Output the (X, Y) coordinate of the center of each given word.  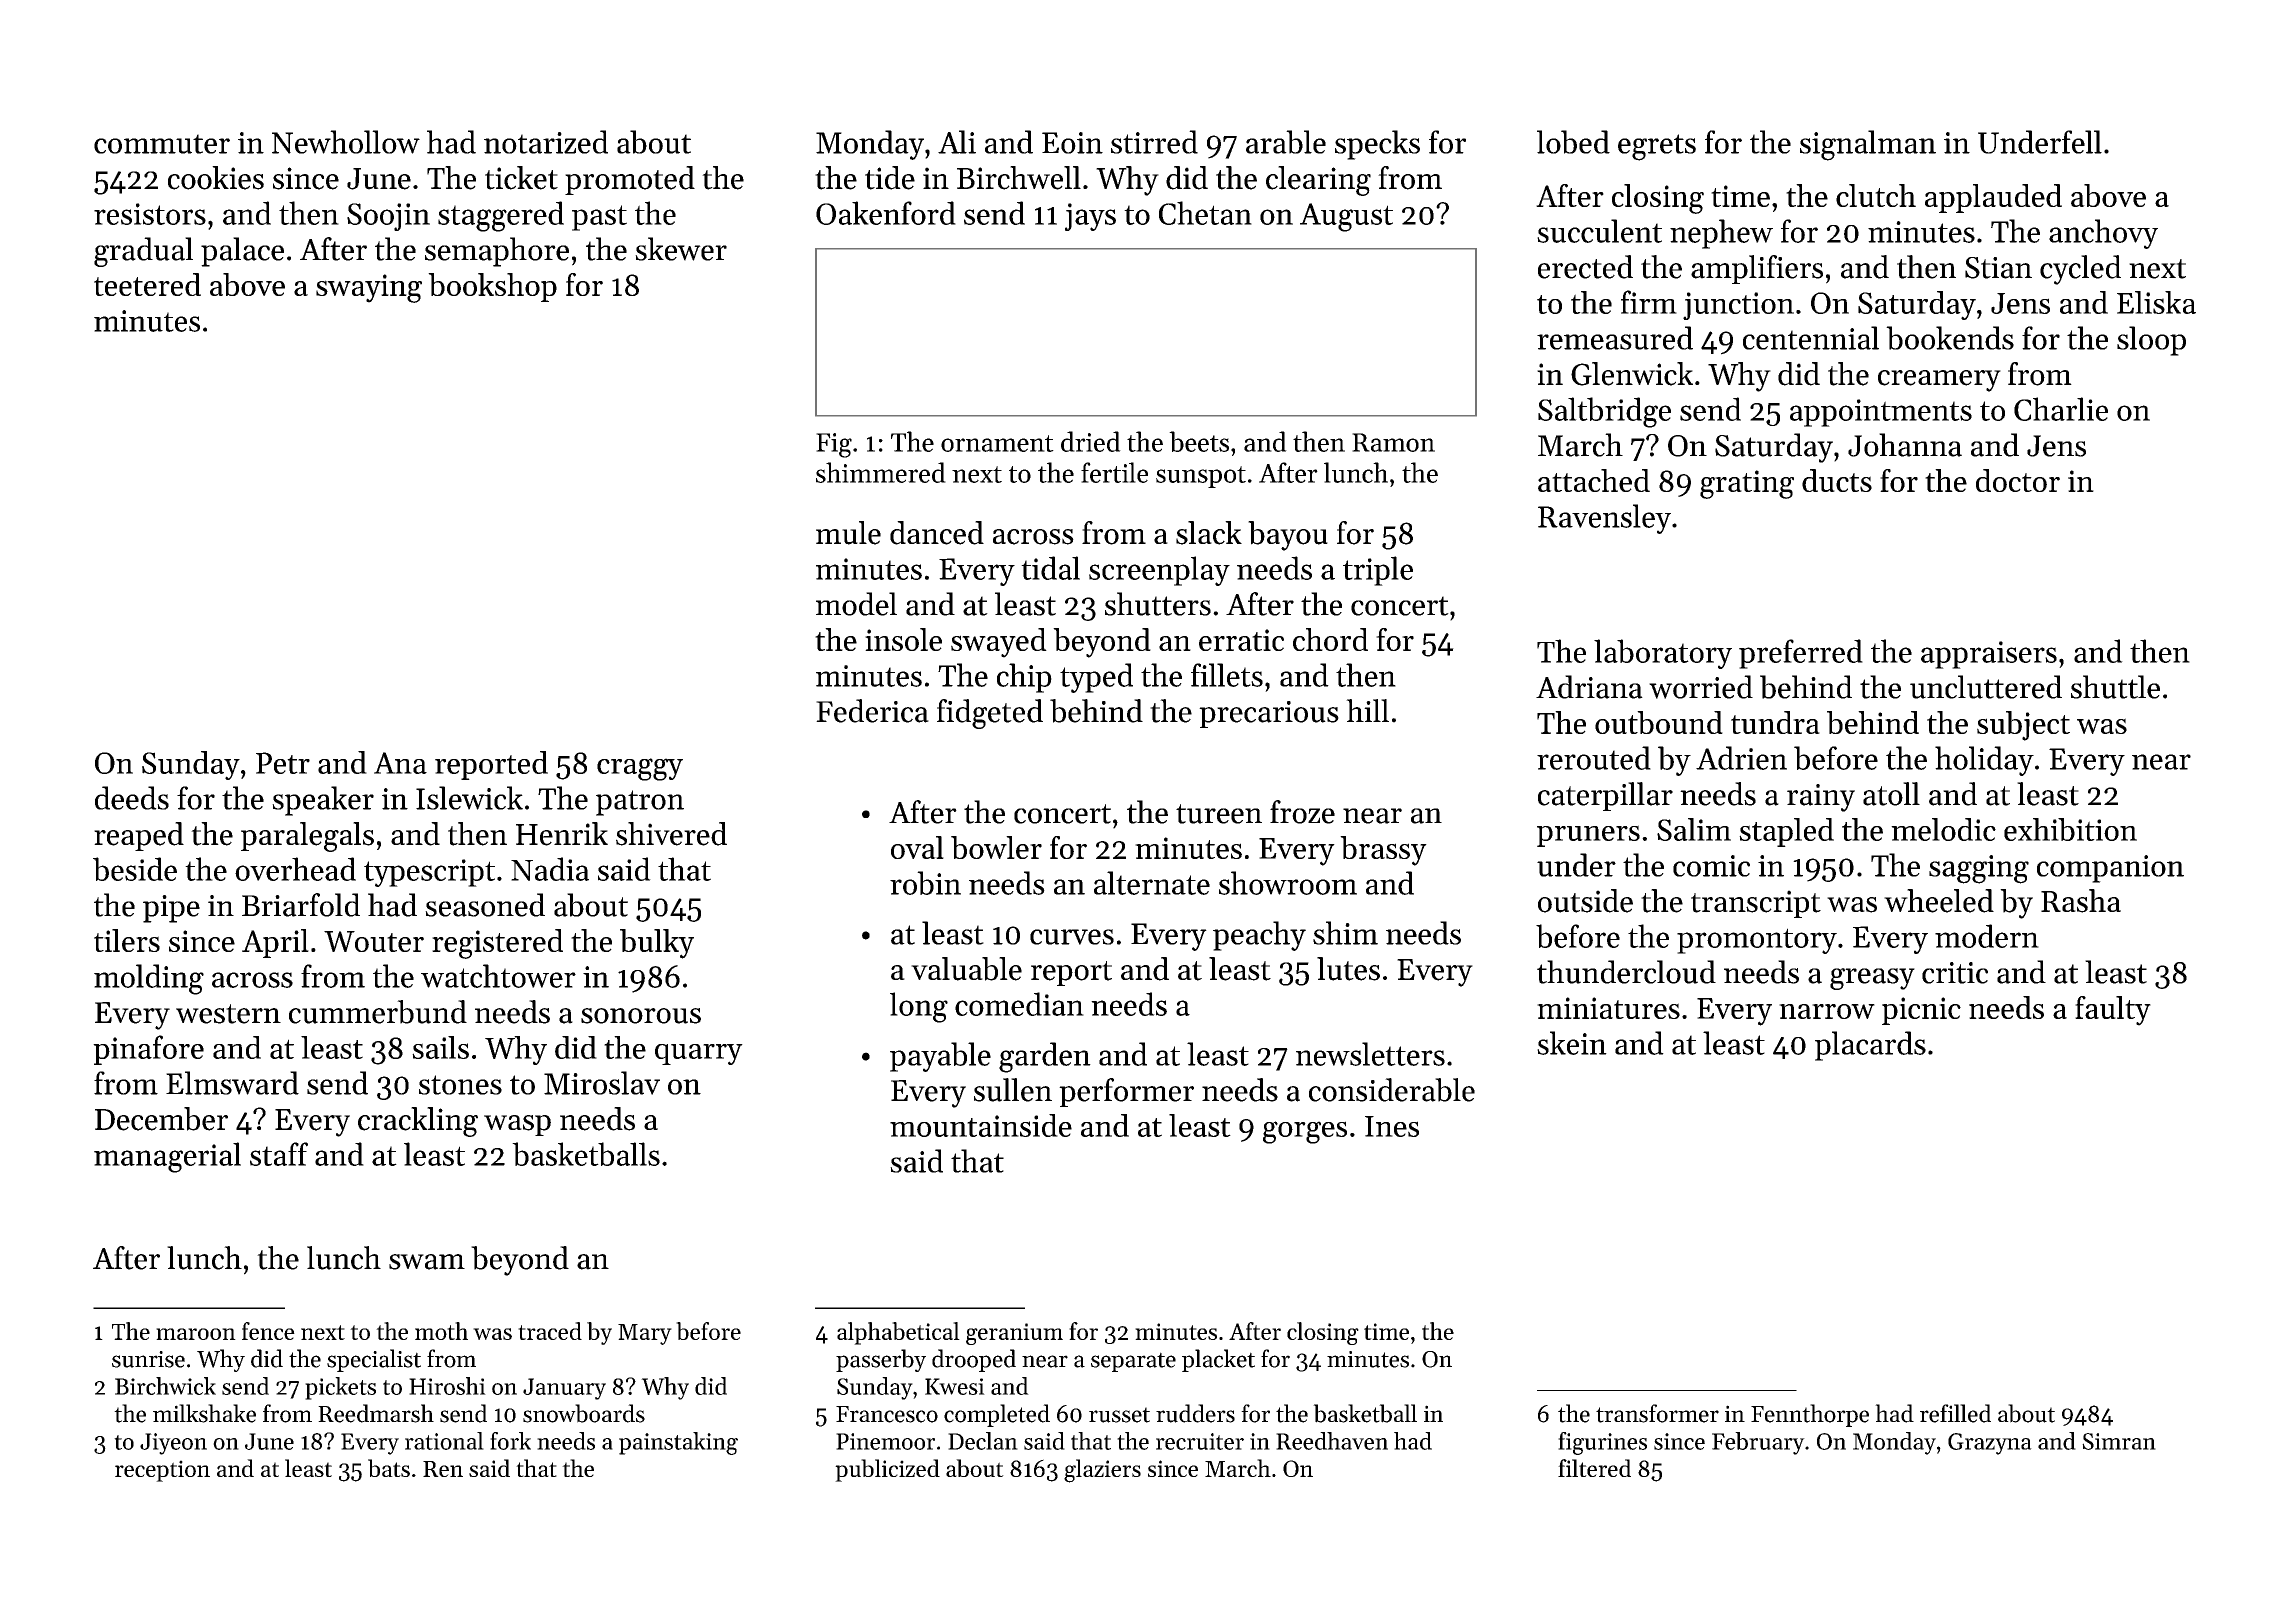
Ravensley (1604, 519)
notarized (546, 142)
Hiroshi (447, 1386)
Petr (283, 763)
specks (1377, 145)
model (856, 604)
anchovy (2103, 234)
